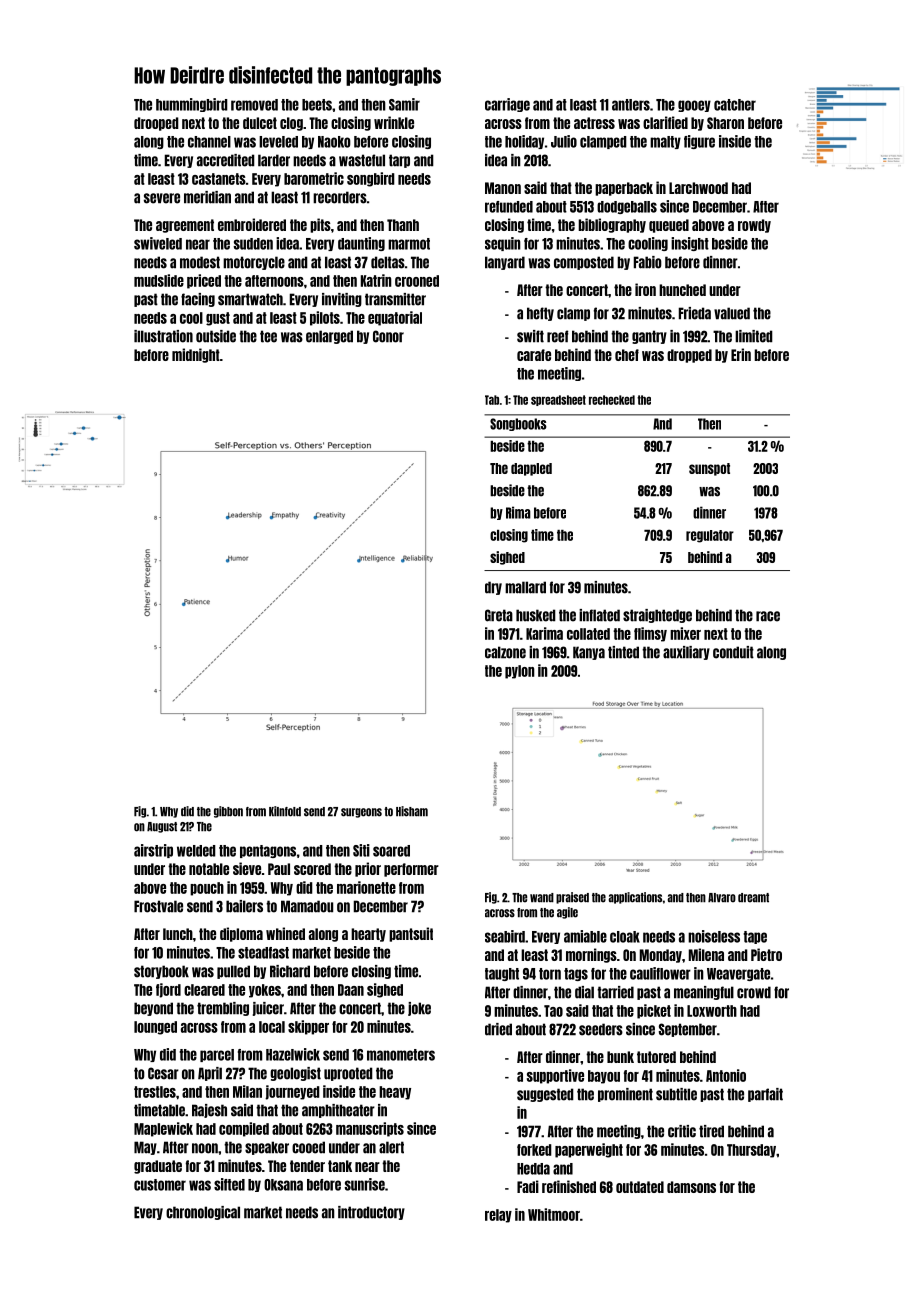 Image resolution: width=924 pixels, height=1314 pixels. What do you see at coordinates (196, 355) in the screenshot?
I see `midnight` at bounding box center [196, 355].
